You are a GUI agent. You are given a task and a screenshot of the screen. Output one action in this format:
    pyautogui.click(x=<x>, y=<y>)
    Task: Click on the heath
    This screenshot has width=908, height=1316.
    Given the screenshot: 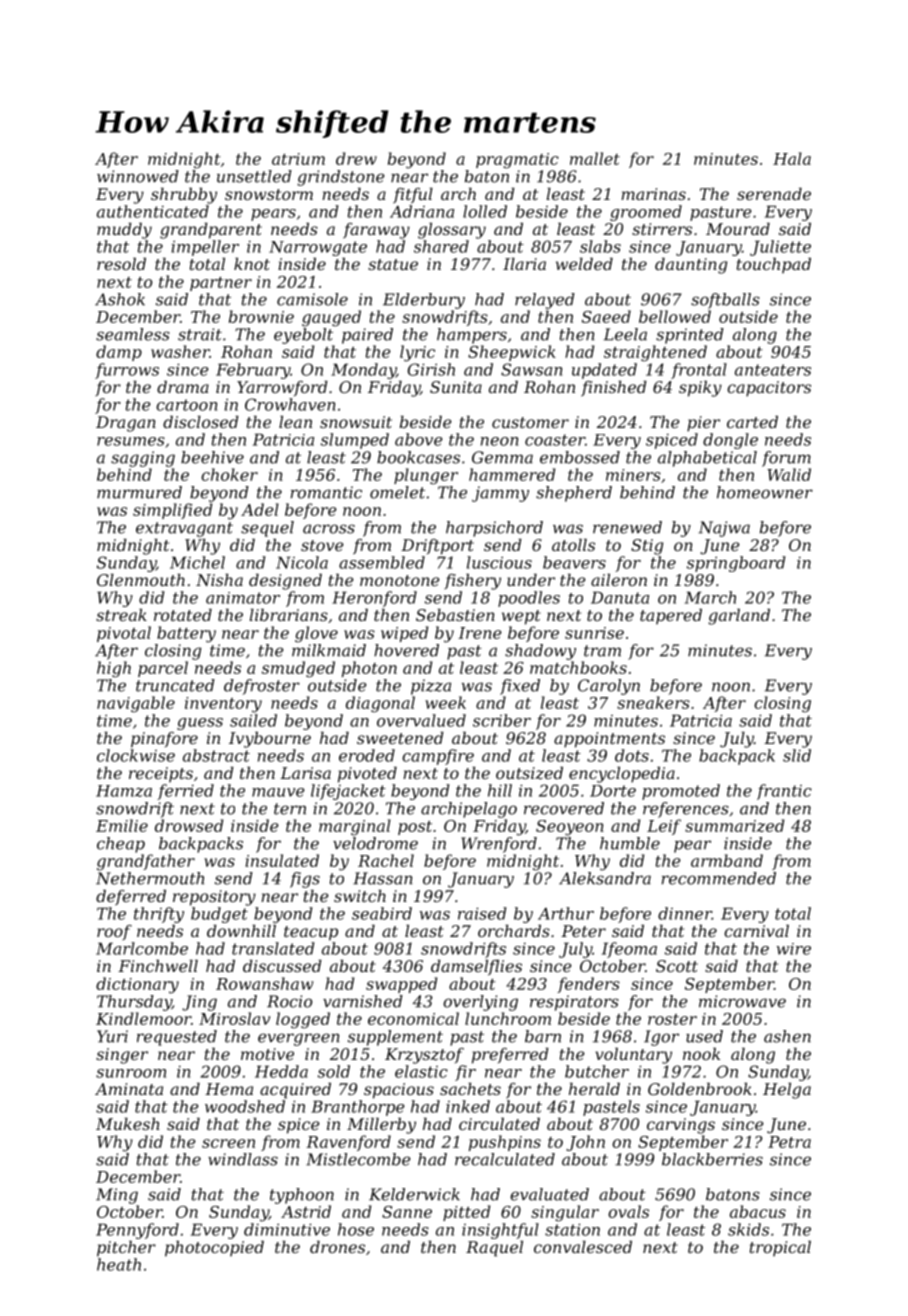 What is the action you would take?
    pyautogui.click(x=119, y=1264)
